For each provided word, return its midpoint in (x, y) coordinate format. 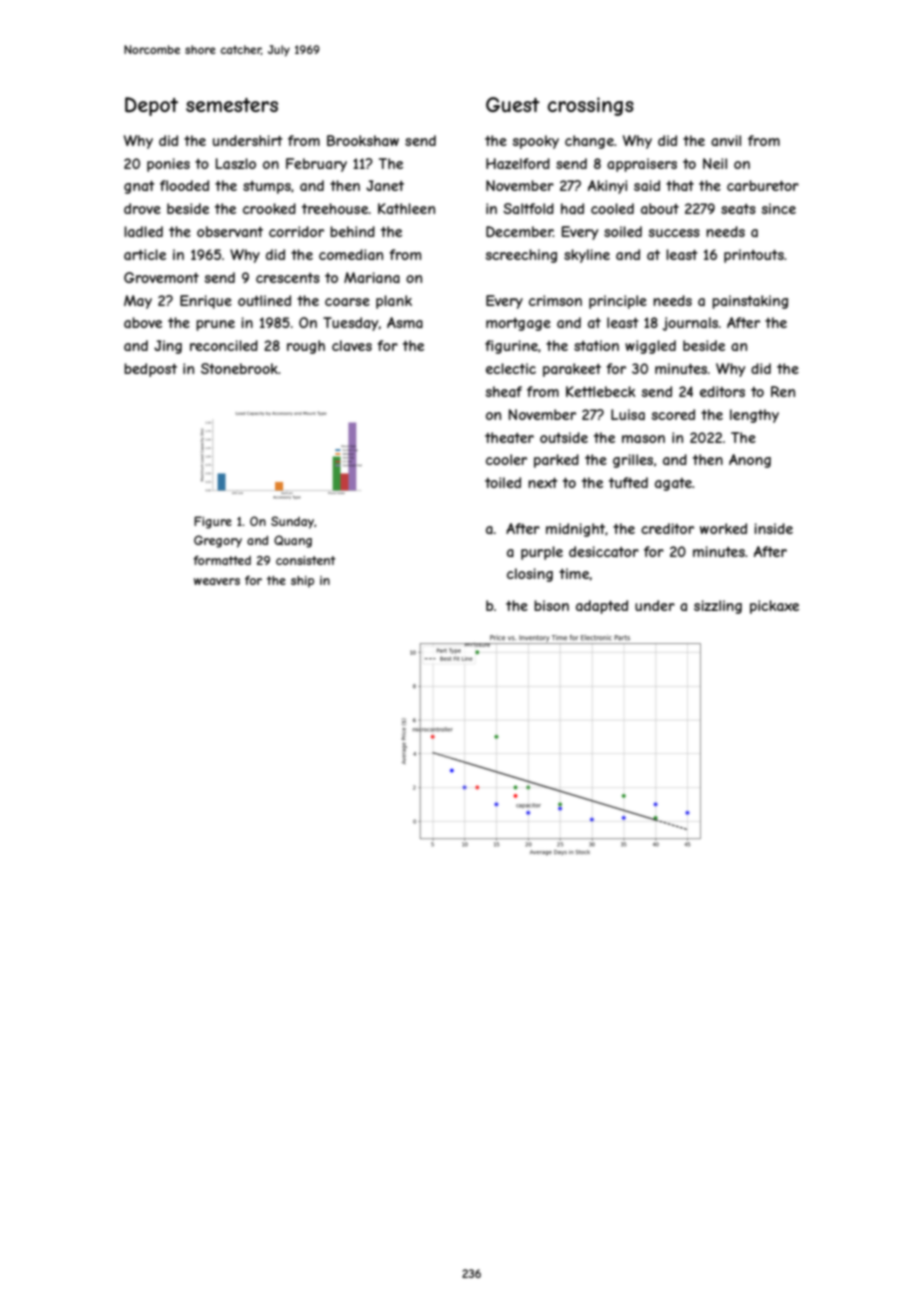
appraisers (642, 165)
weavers (217, 581)
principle (618, 302)
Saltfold (528, 208)
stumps (267, 187)
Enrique (206, 302)
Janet (385, 185)
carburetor (763, 185)
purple (542, 553)
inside (773, 528)
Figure (213, 522)
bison (551, 605)
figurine (511, 347)
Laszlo (236, 163)
